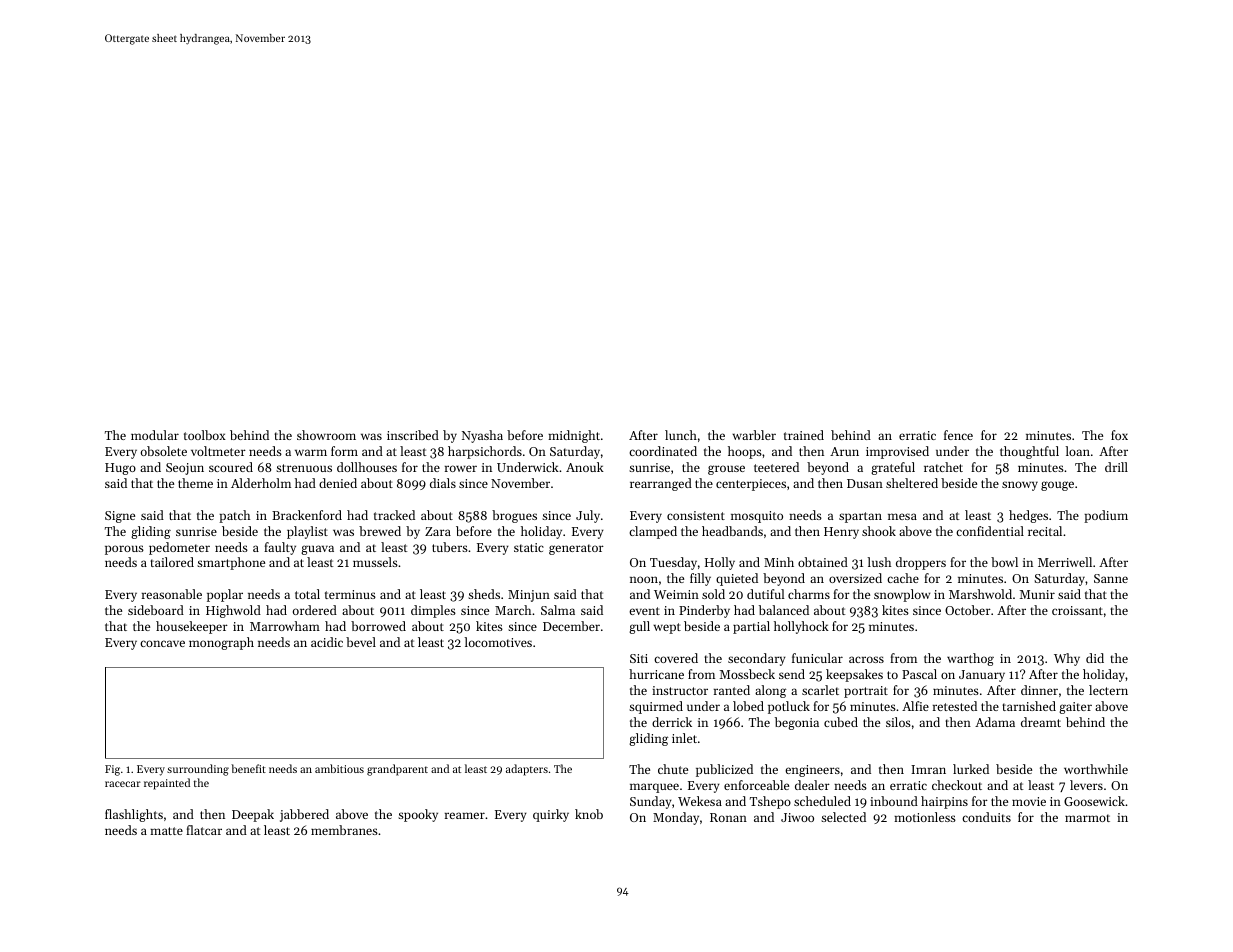 This screenshot has width=1233, height=952. What do you see at coordinates (527, 770) in the screenshot?
I see `adapters` at bounding box center [527, 770].
